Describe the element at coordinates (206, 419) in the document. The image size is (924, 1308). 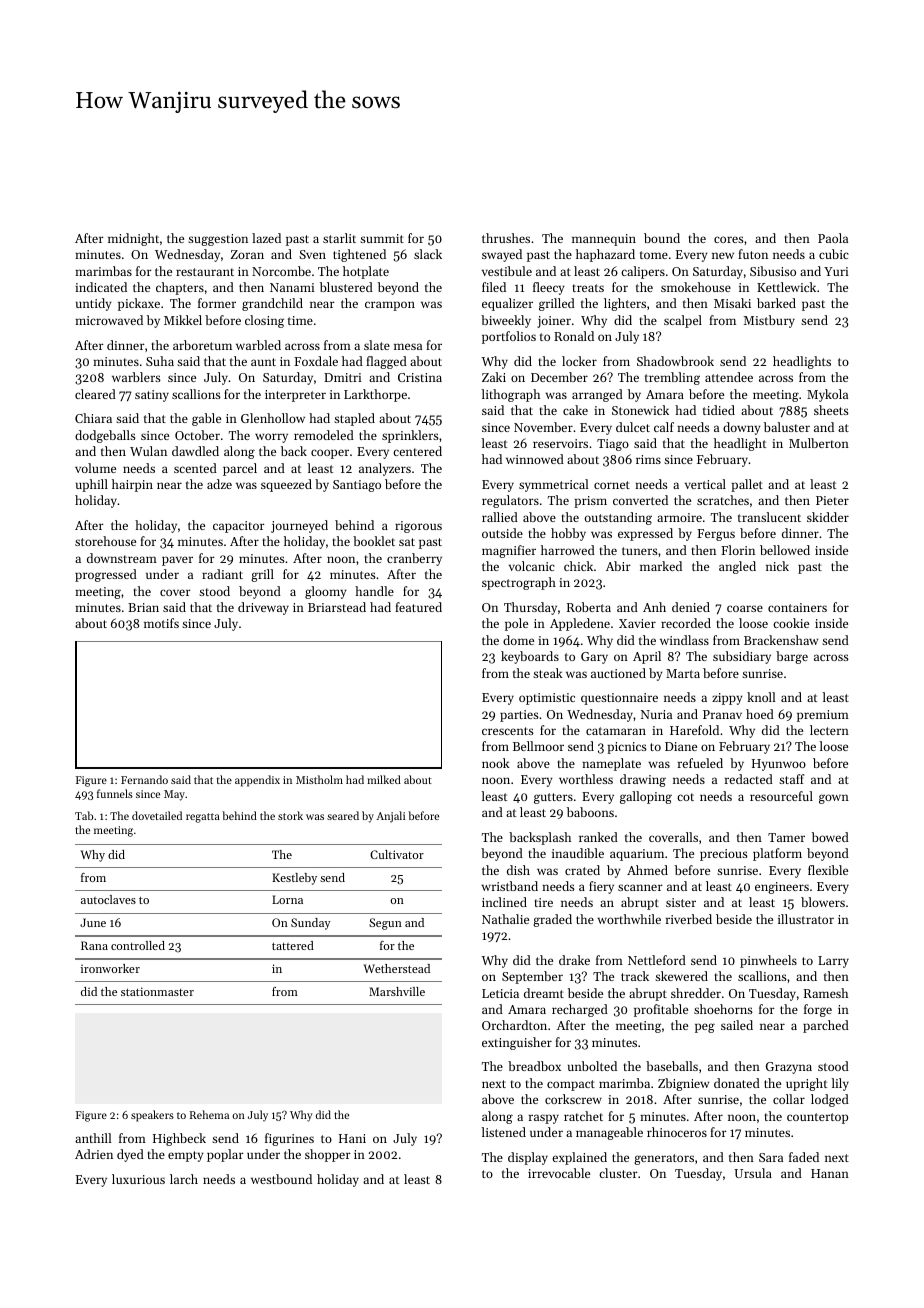
I see `gable` at that location.
